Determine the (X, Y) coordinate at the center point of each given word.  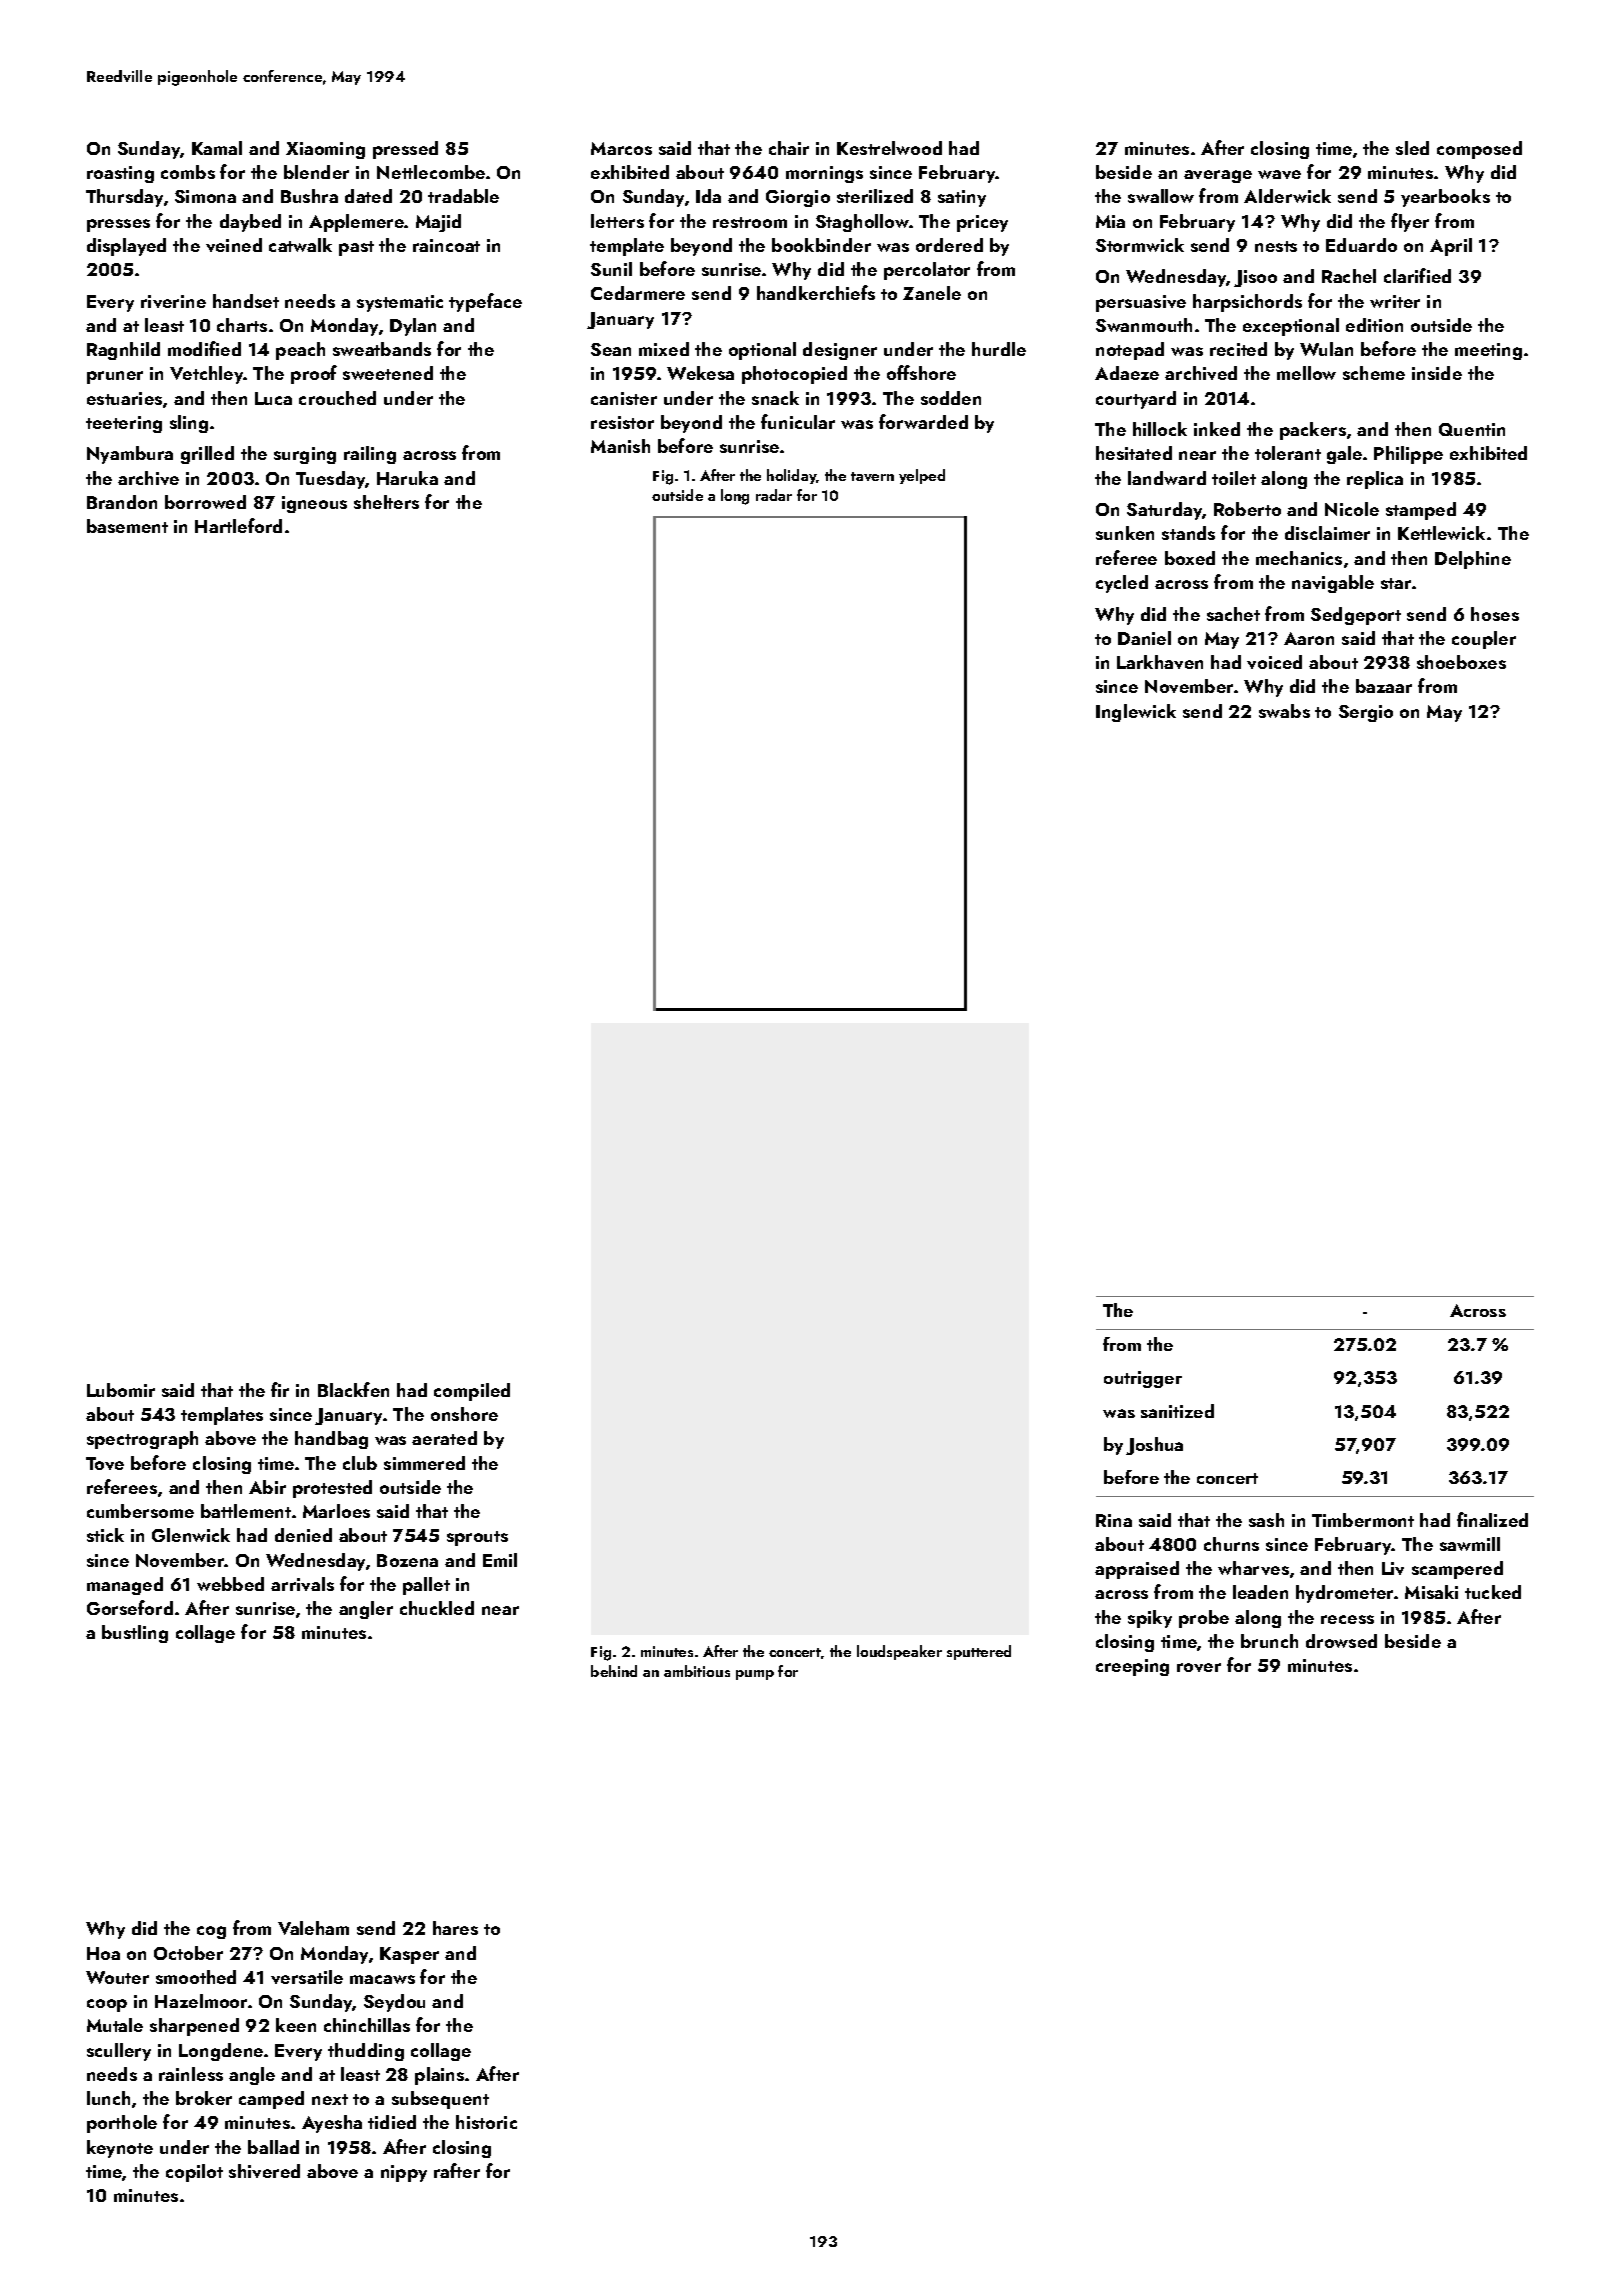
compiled (472, 1392)
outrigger (1143, 1379)
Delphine (1473, 560)
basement (127, 526)
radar (774, 495)
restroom (750, 222)
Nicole (1352, 509)
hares (455, 1928)
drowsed (1341, 1641)
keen (296, 2025)
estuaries (124, 398)
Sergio (1366, 713)
